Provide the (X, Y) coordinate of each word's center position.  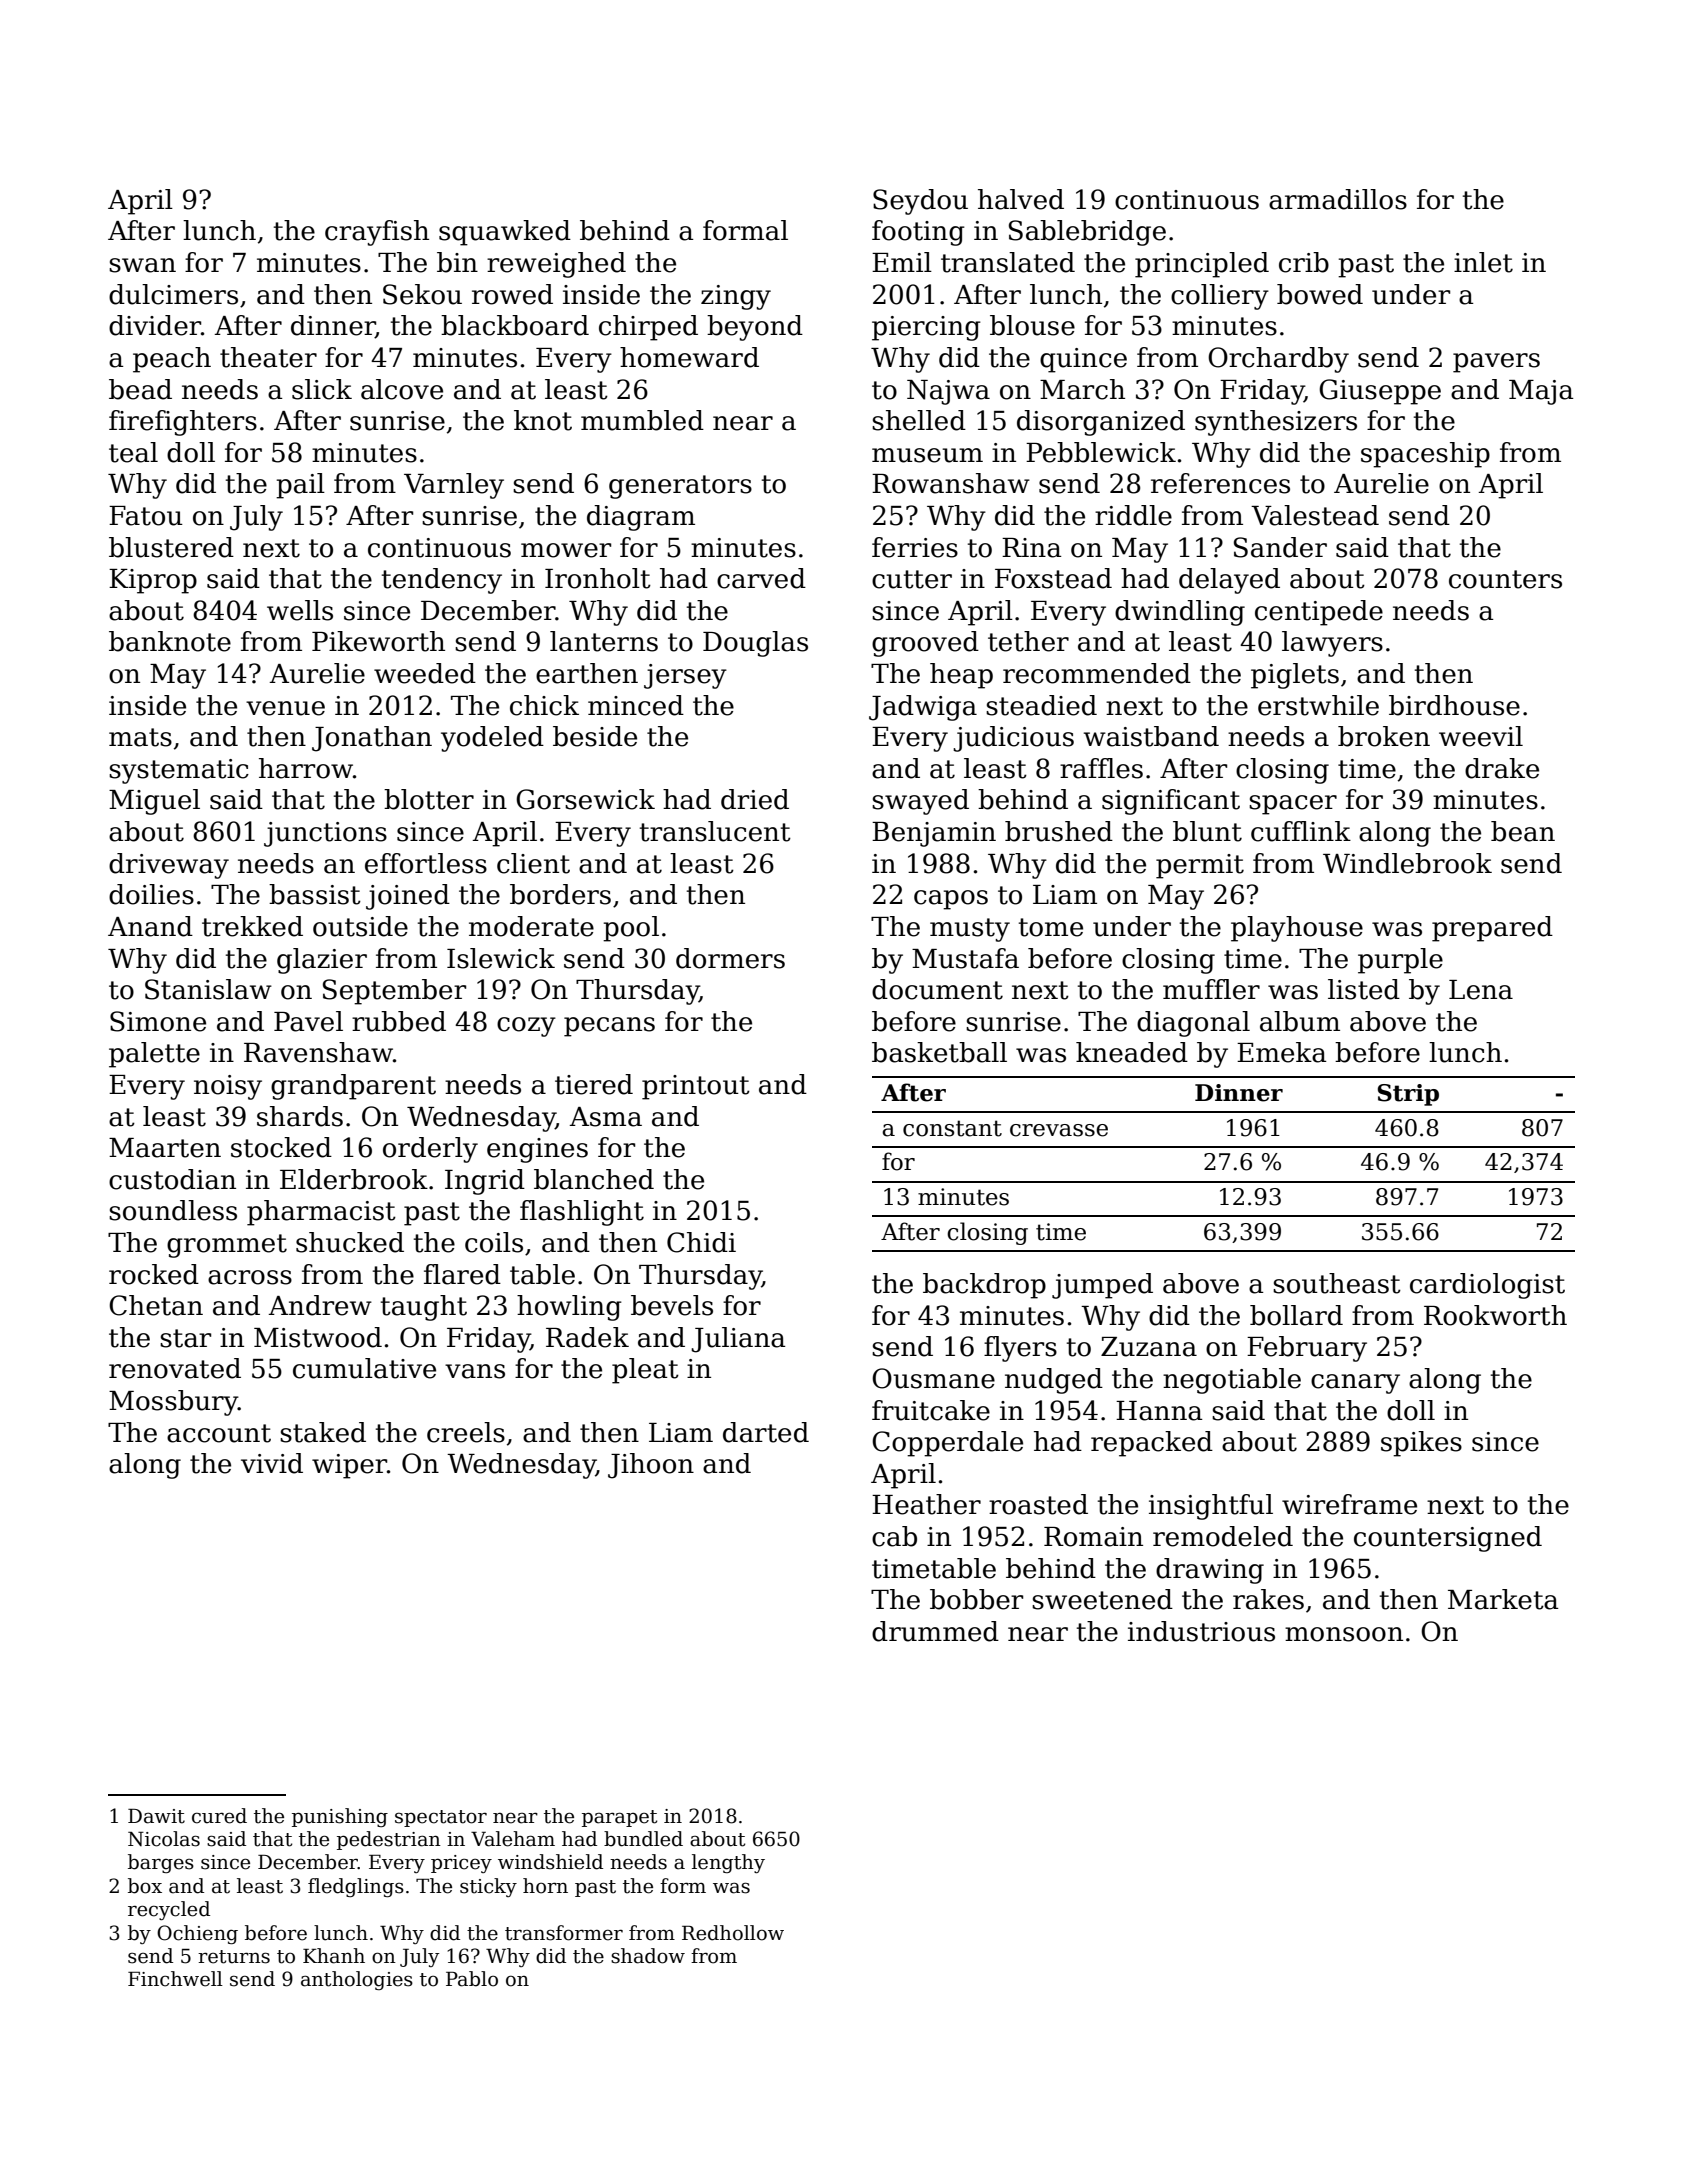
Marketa (1503, 1599)
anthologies (357, 1980)
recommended (1097, 673)
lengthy (728, 1863)
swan (142, 265)
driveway (169, 866)
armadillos (1338, 199)
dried (755, 799)
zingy (736, 297)
